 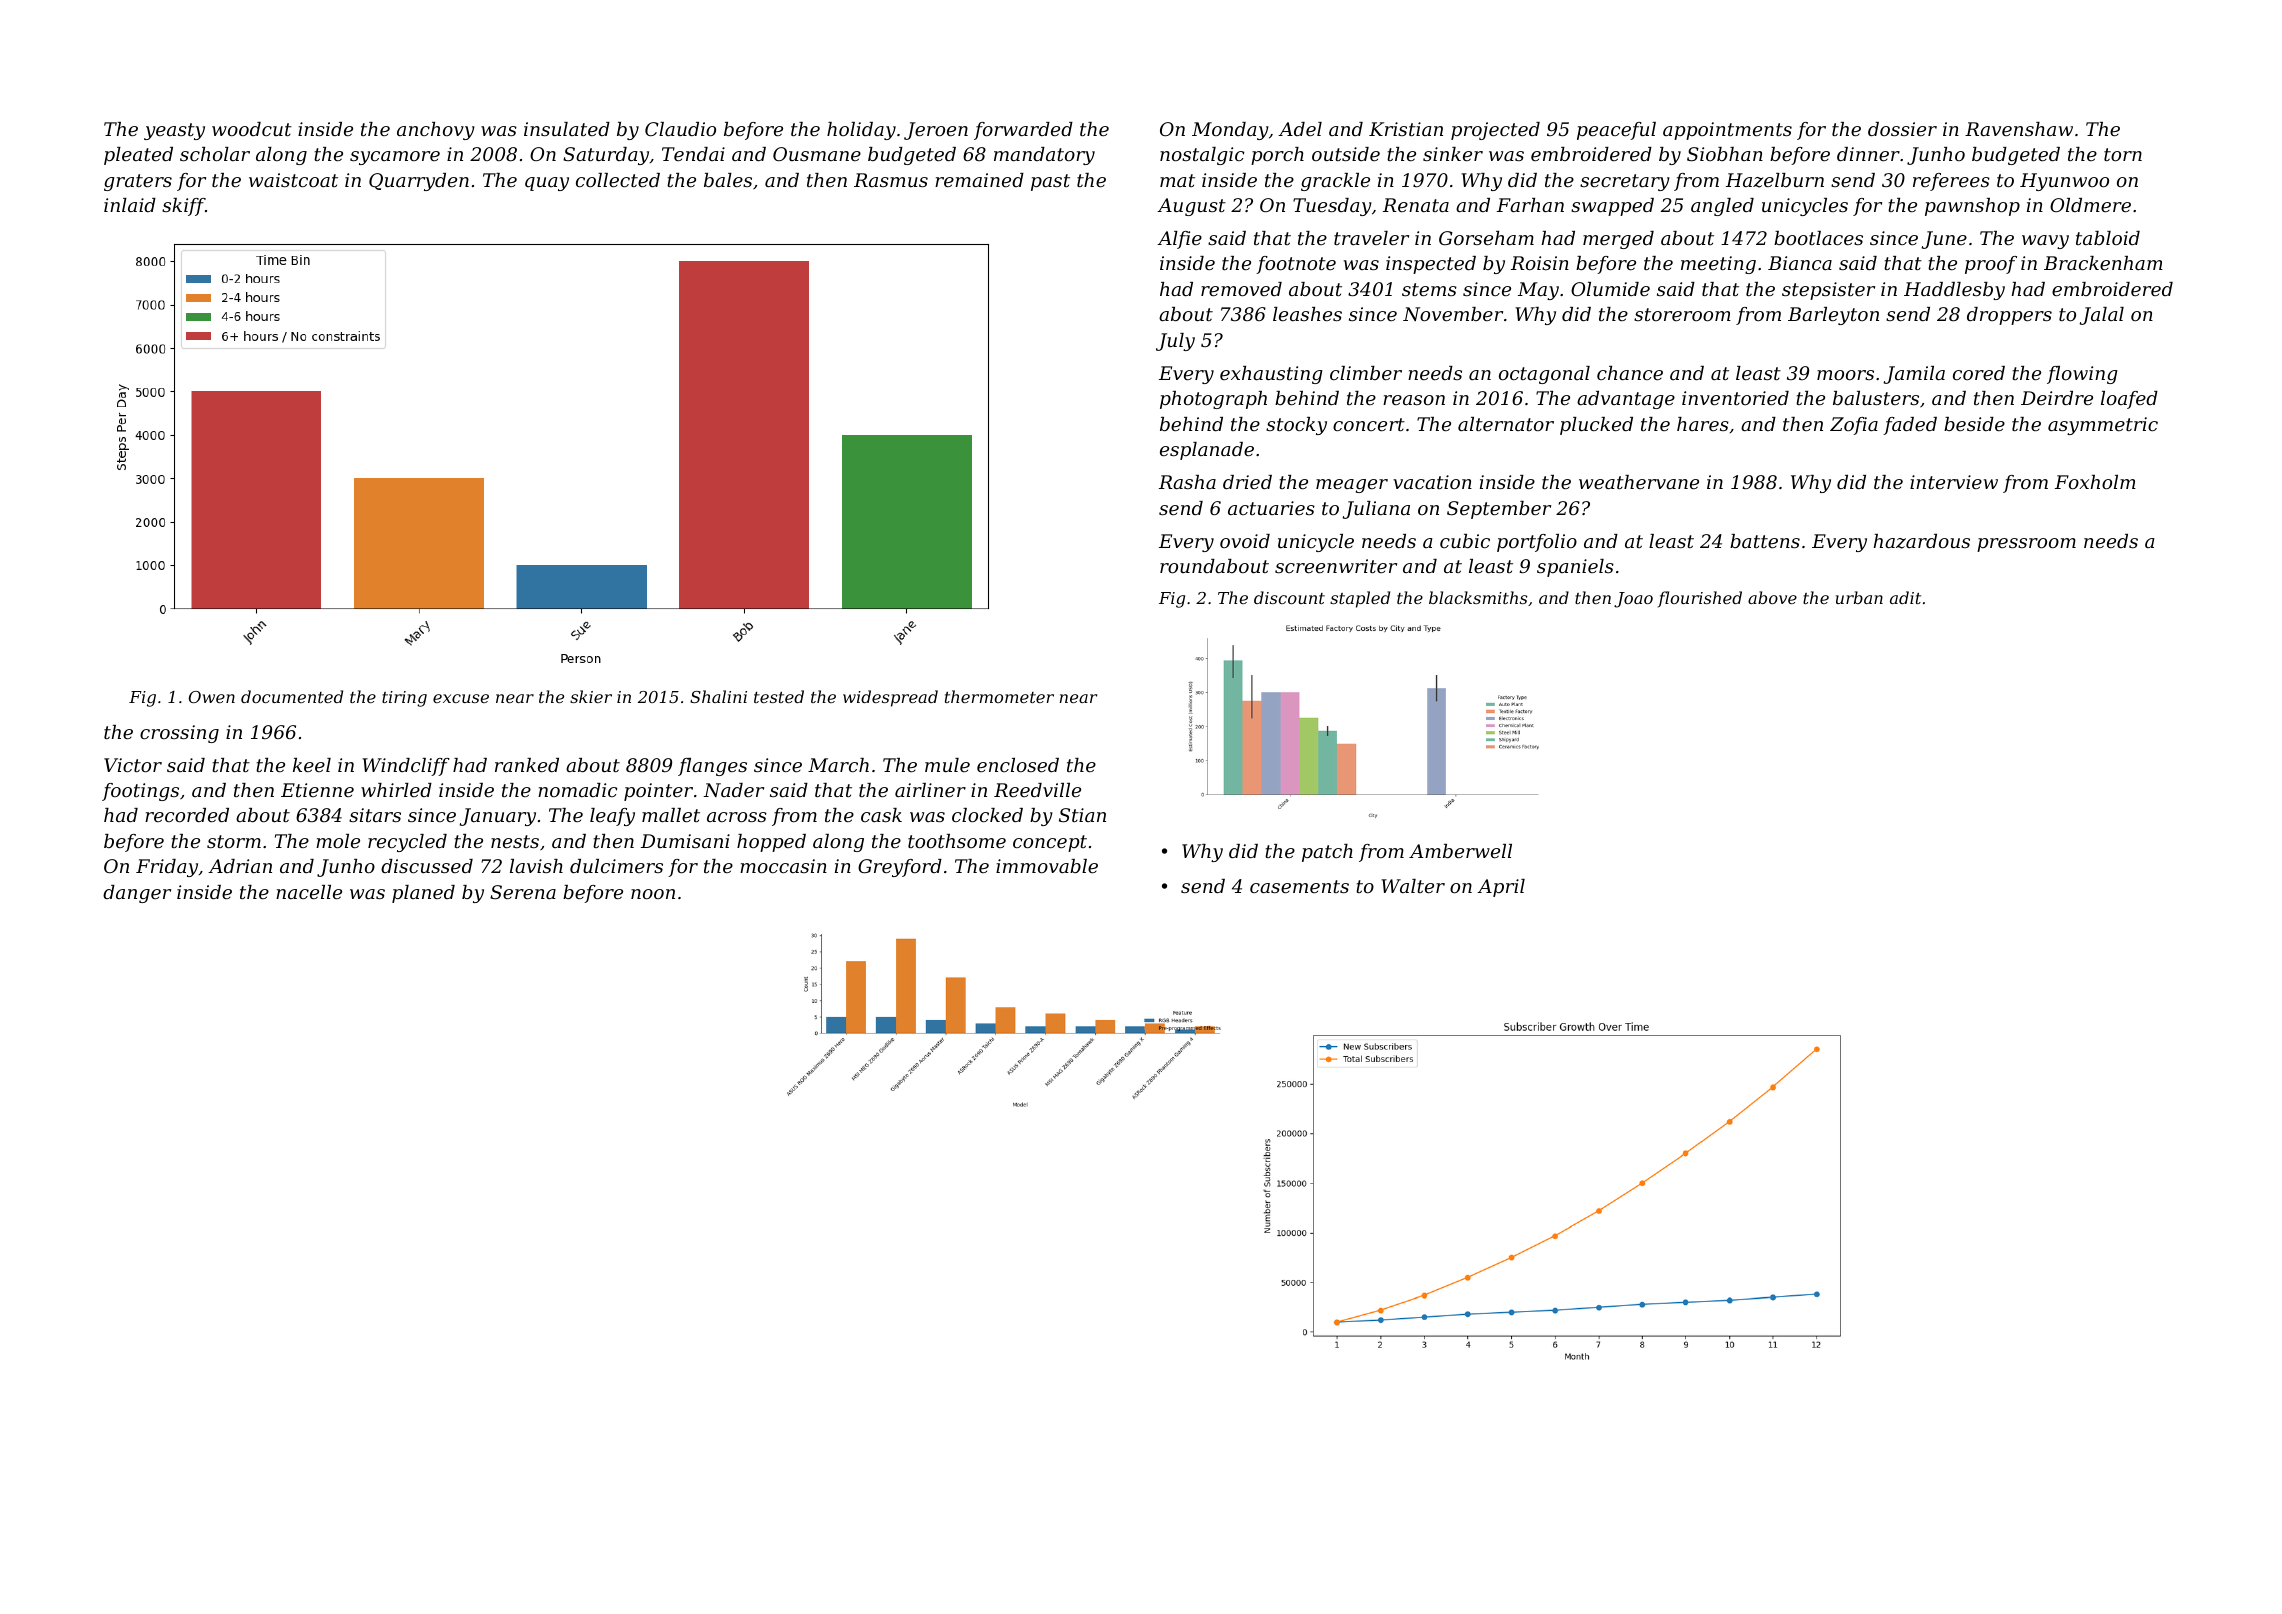 I want to click on meeting, so click(x=1718, y=265).
